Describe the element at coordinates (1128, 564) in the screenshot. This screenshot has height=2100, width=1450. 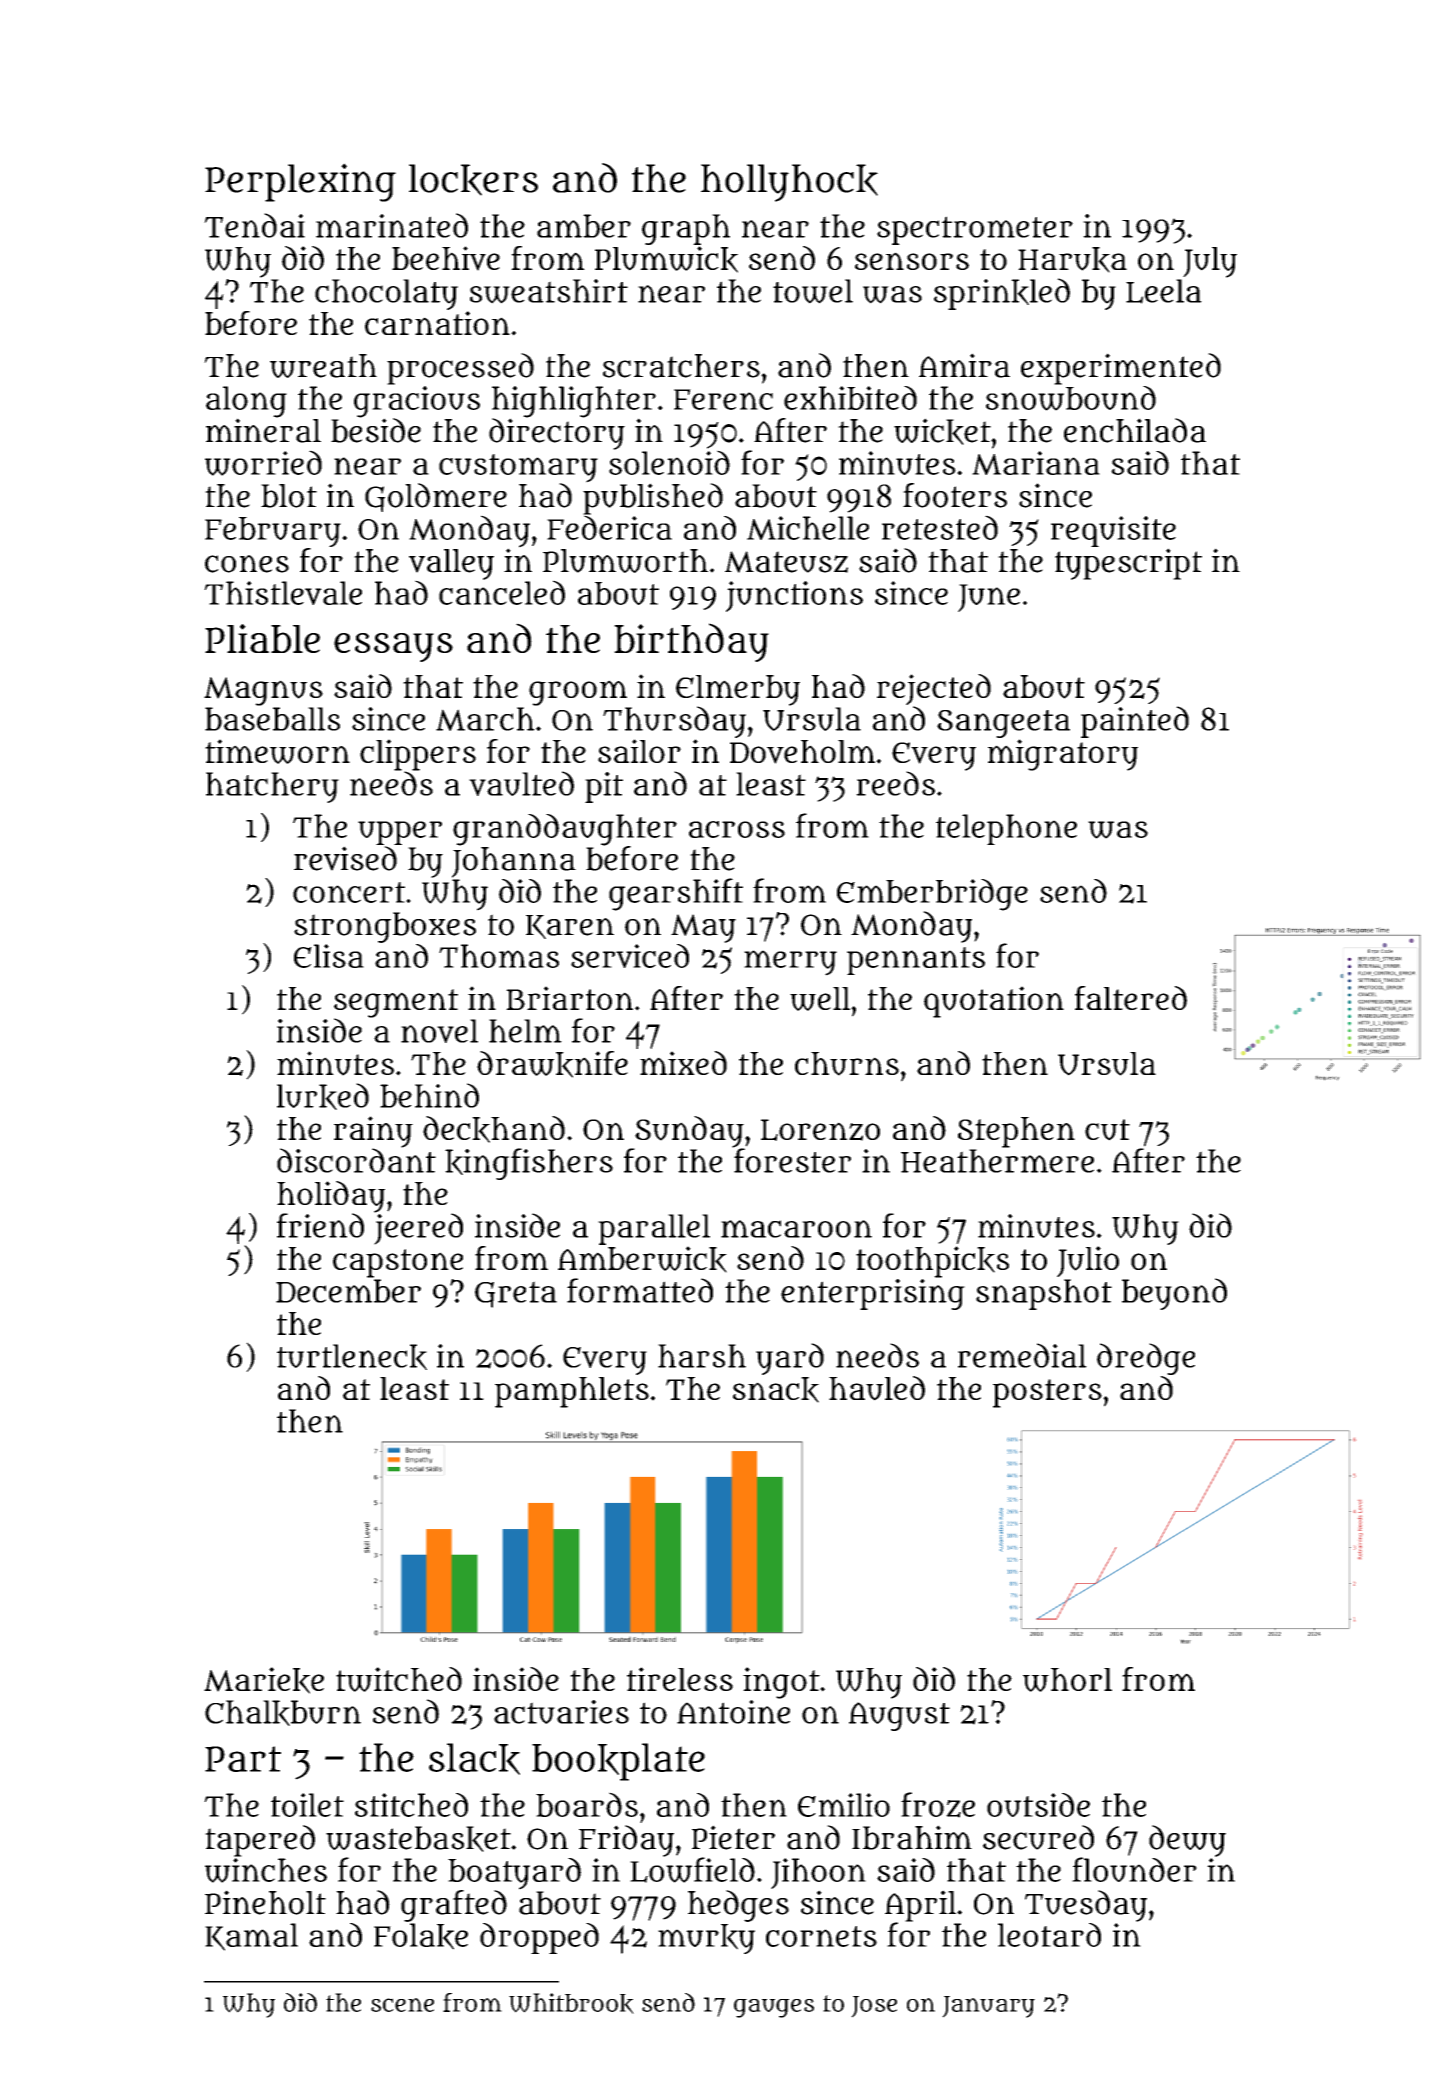
I see `typescript` at that location.
